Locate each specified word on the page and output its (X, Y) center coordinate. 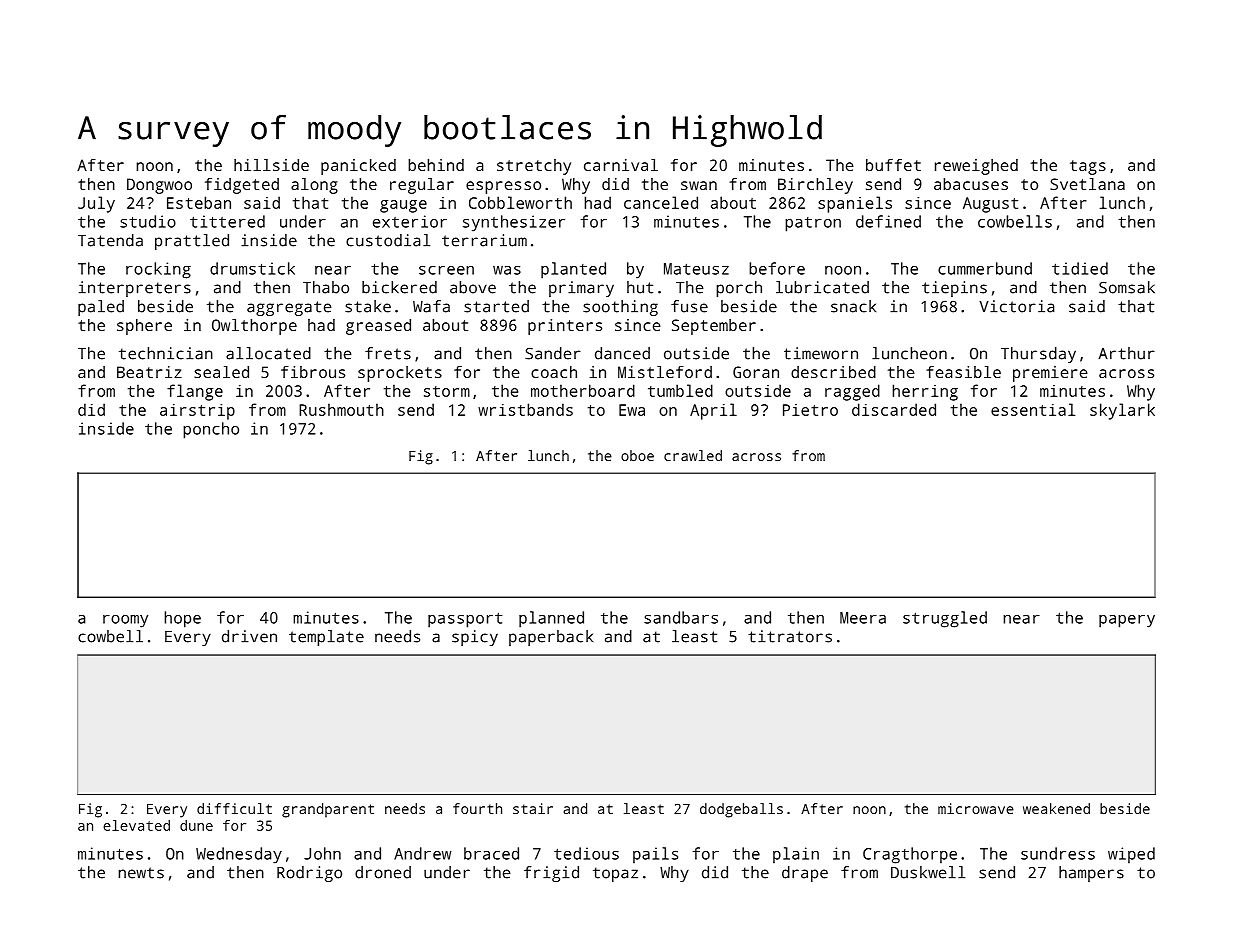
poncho (211, 430)
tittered (227, 221)
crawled (693, 455)
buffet (893, 165)
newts (141, 873)
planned (551, 619)
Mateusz (696, 269)
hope (182, 619)
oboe (637, 455)
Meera (863, 618)
